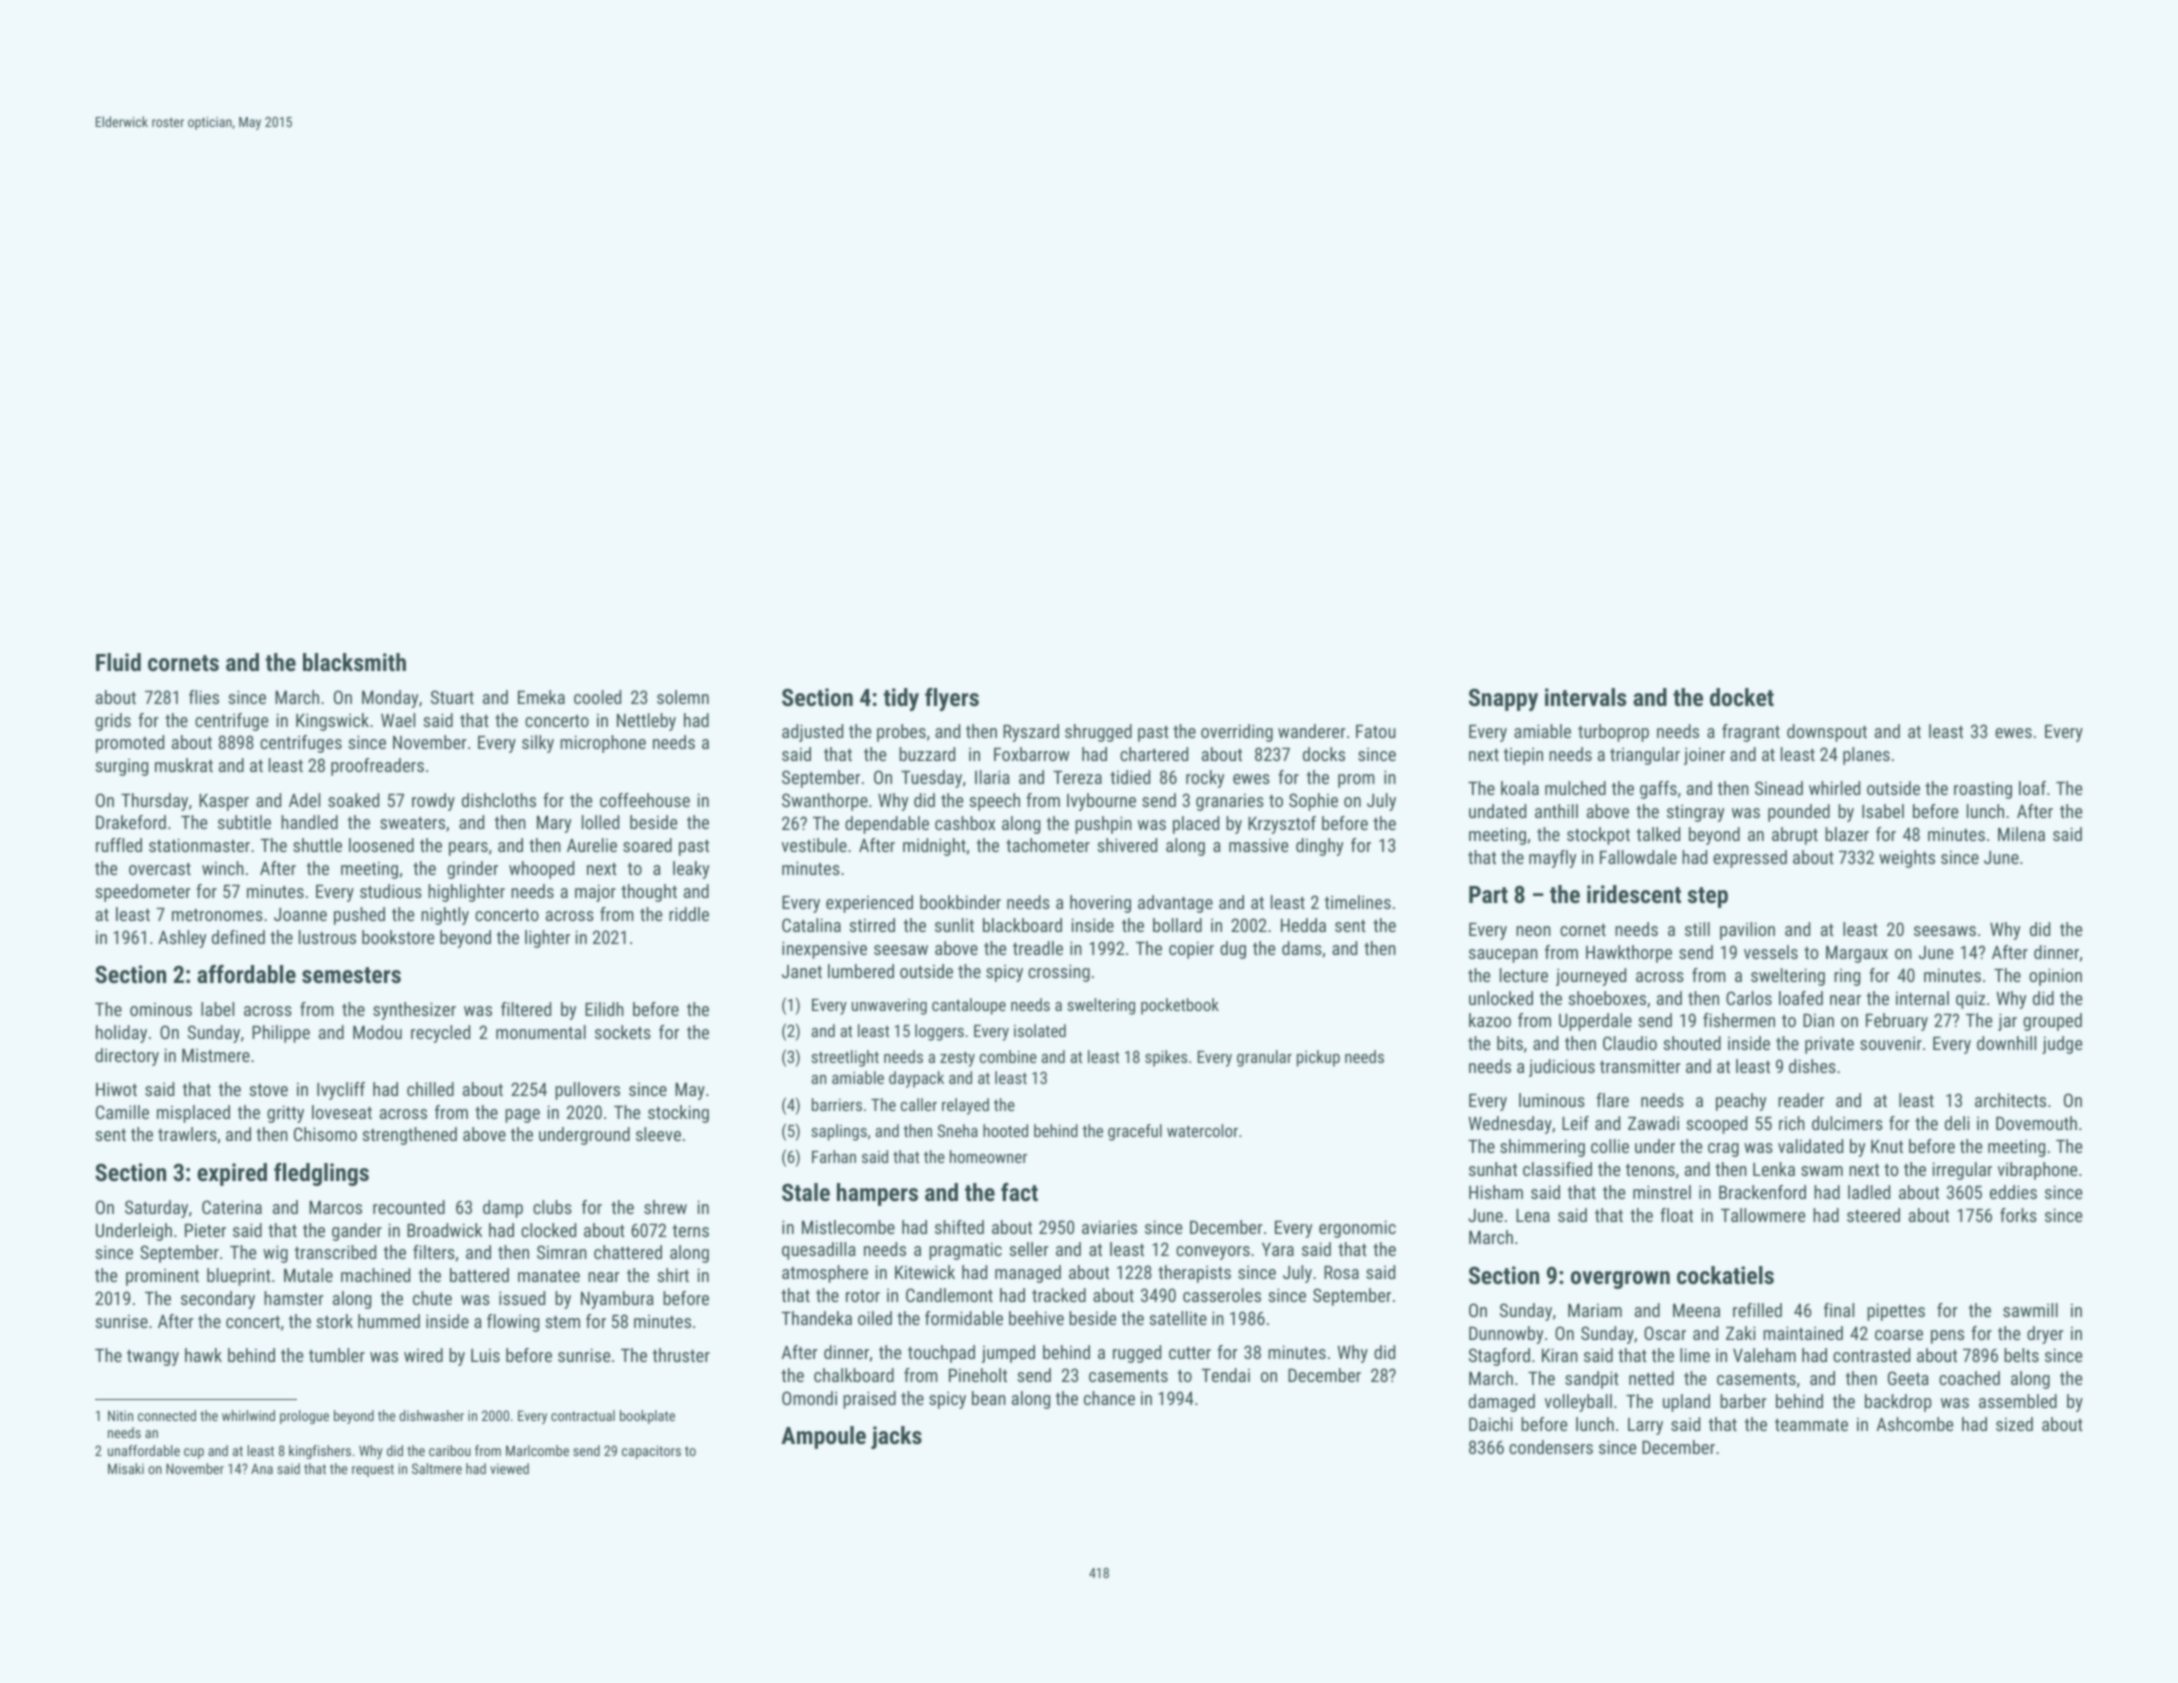  What do you see at coordinates (334, 1321) in the screenshot?
I see `stork` at bounding box center [334, 1321].
